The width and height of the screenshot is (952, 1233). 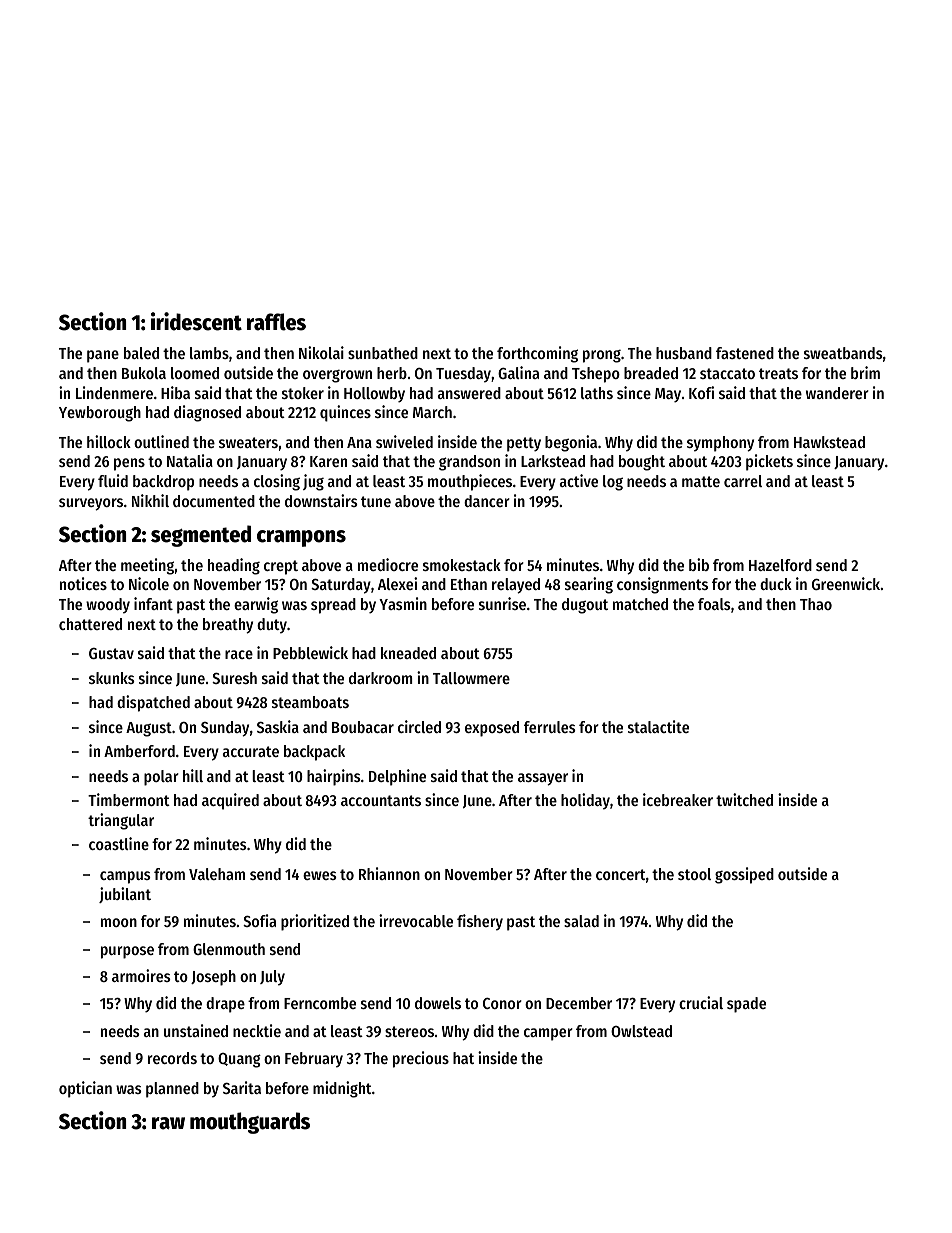 What do you see at coordinates (537, 354) in the screenshot?
I see `forthcoming` at bounding box center [537, 354].
